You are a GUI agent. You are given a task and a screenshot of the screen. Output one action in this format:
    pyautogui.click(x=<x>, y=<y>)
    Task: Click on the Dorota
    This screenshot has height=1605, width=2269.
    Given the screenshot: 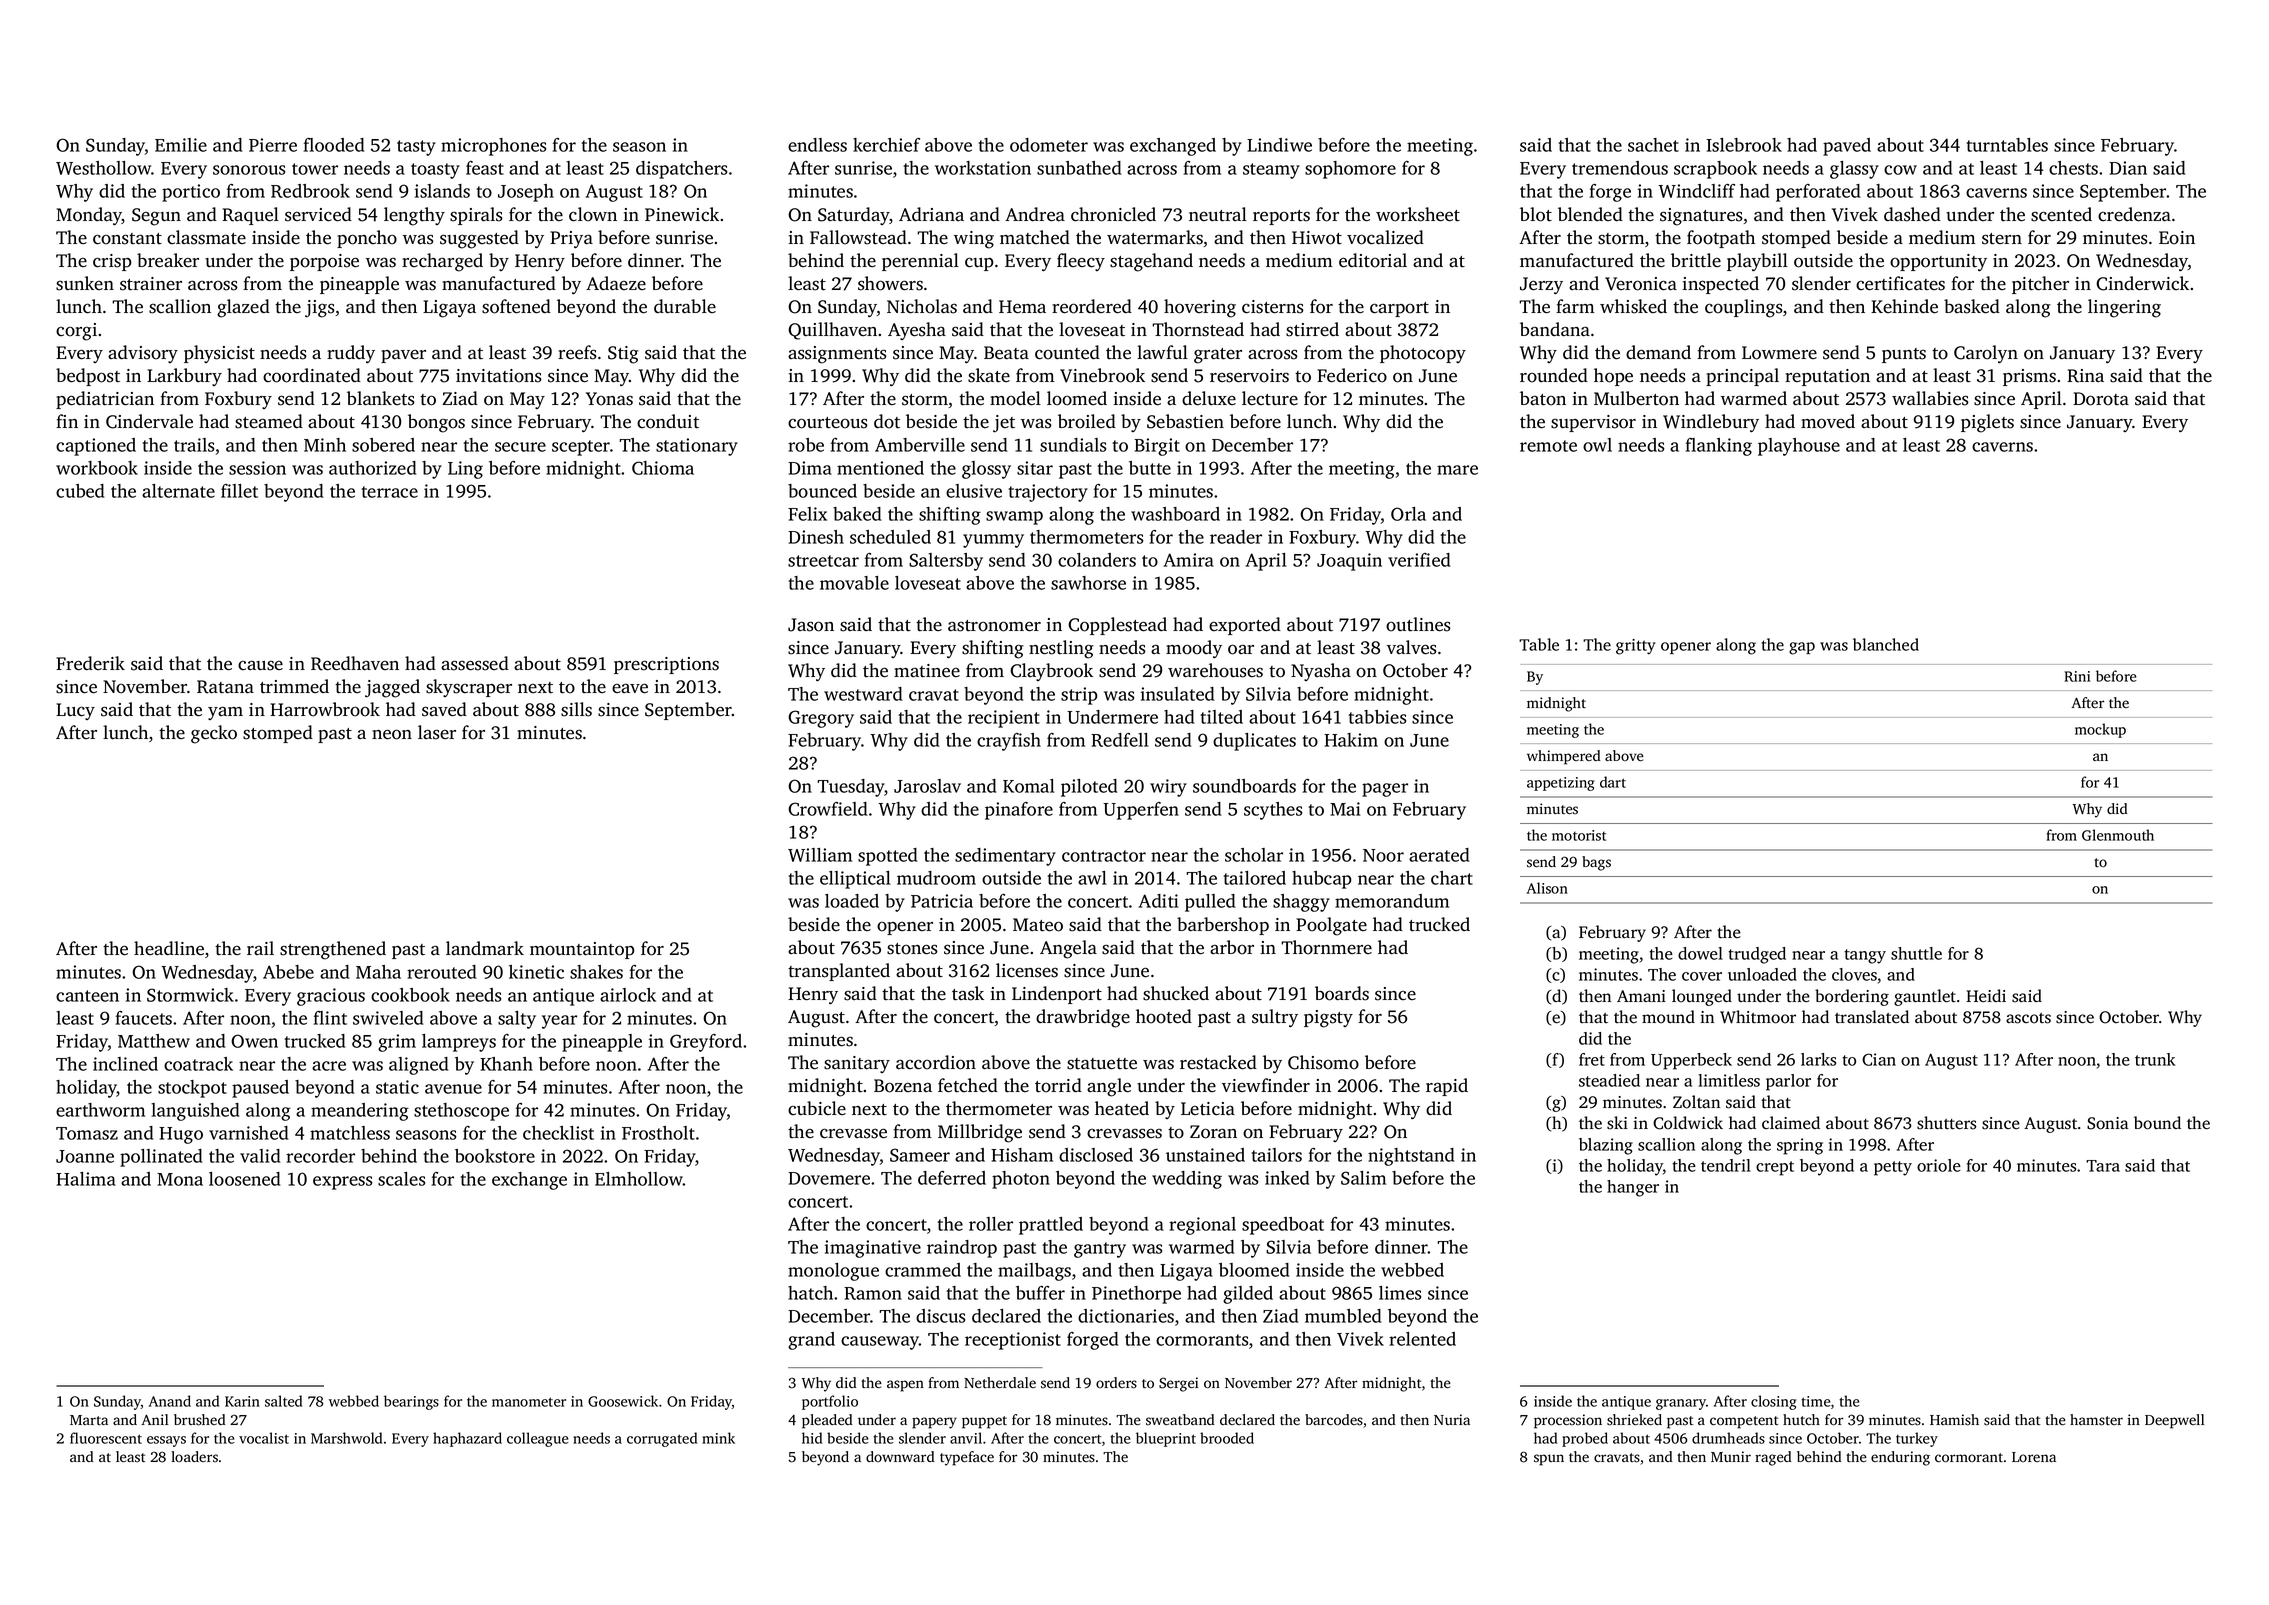 What is the action you would take?
    pyautogui.click(x=2101, y=399)
